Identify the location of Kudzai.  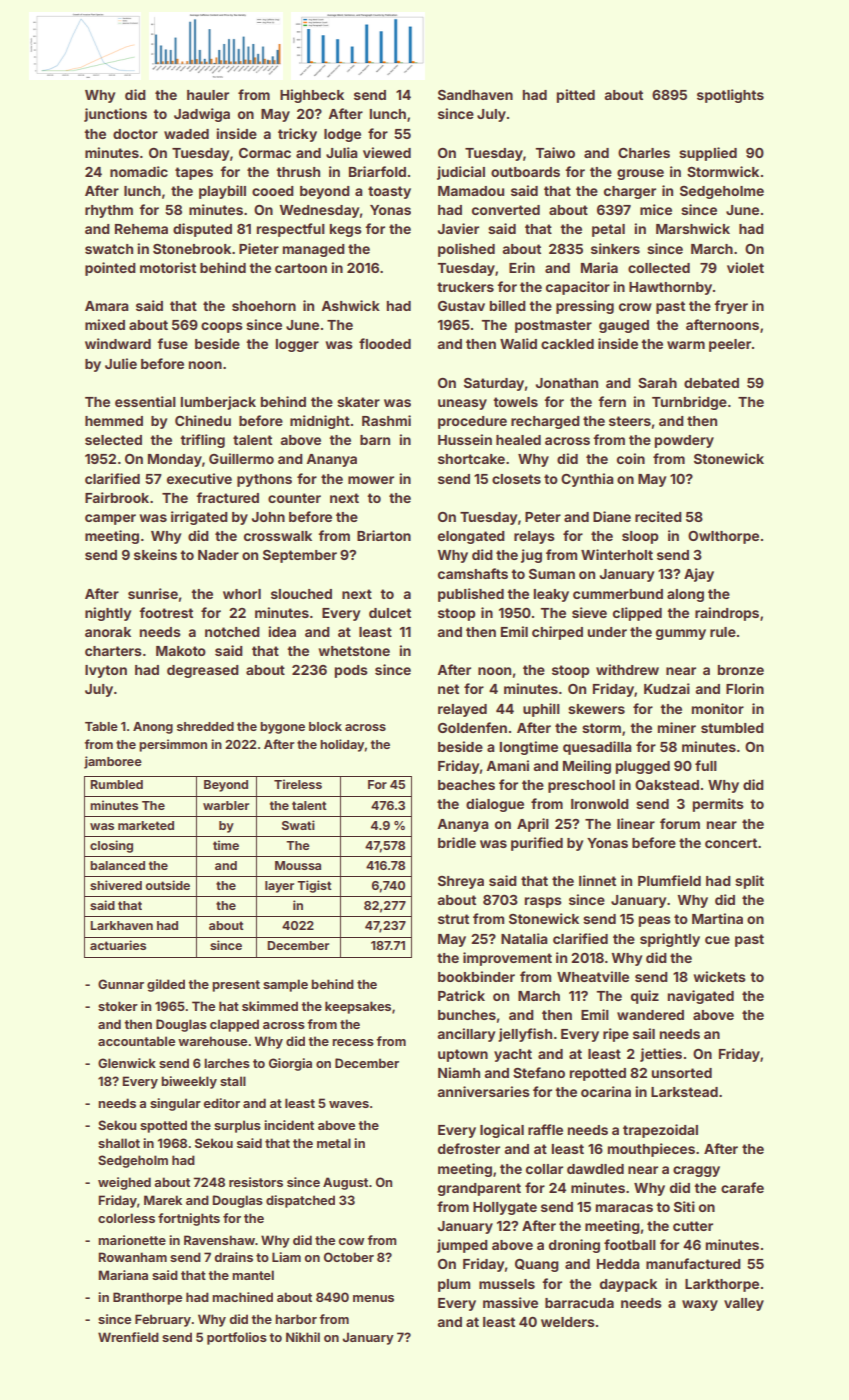
(667, 688).
